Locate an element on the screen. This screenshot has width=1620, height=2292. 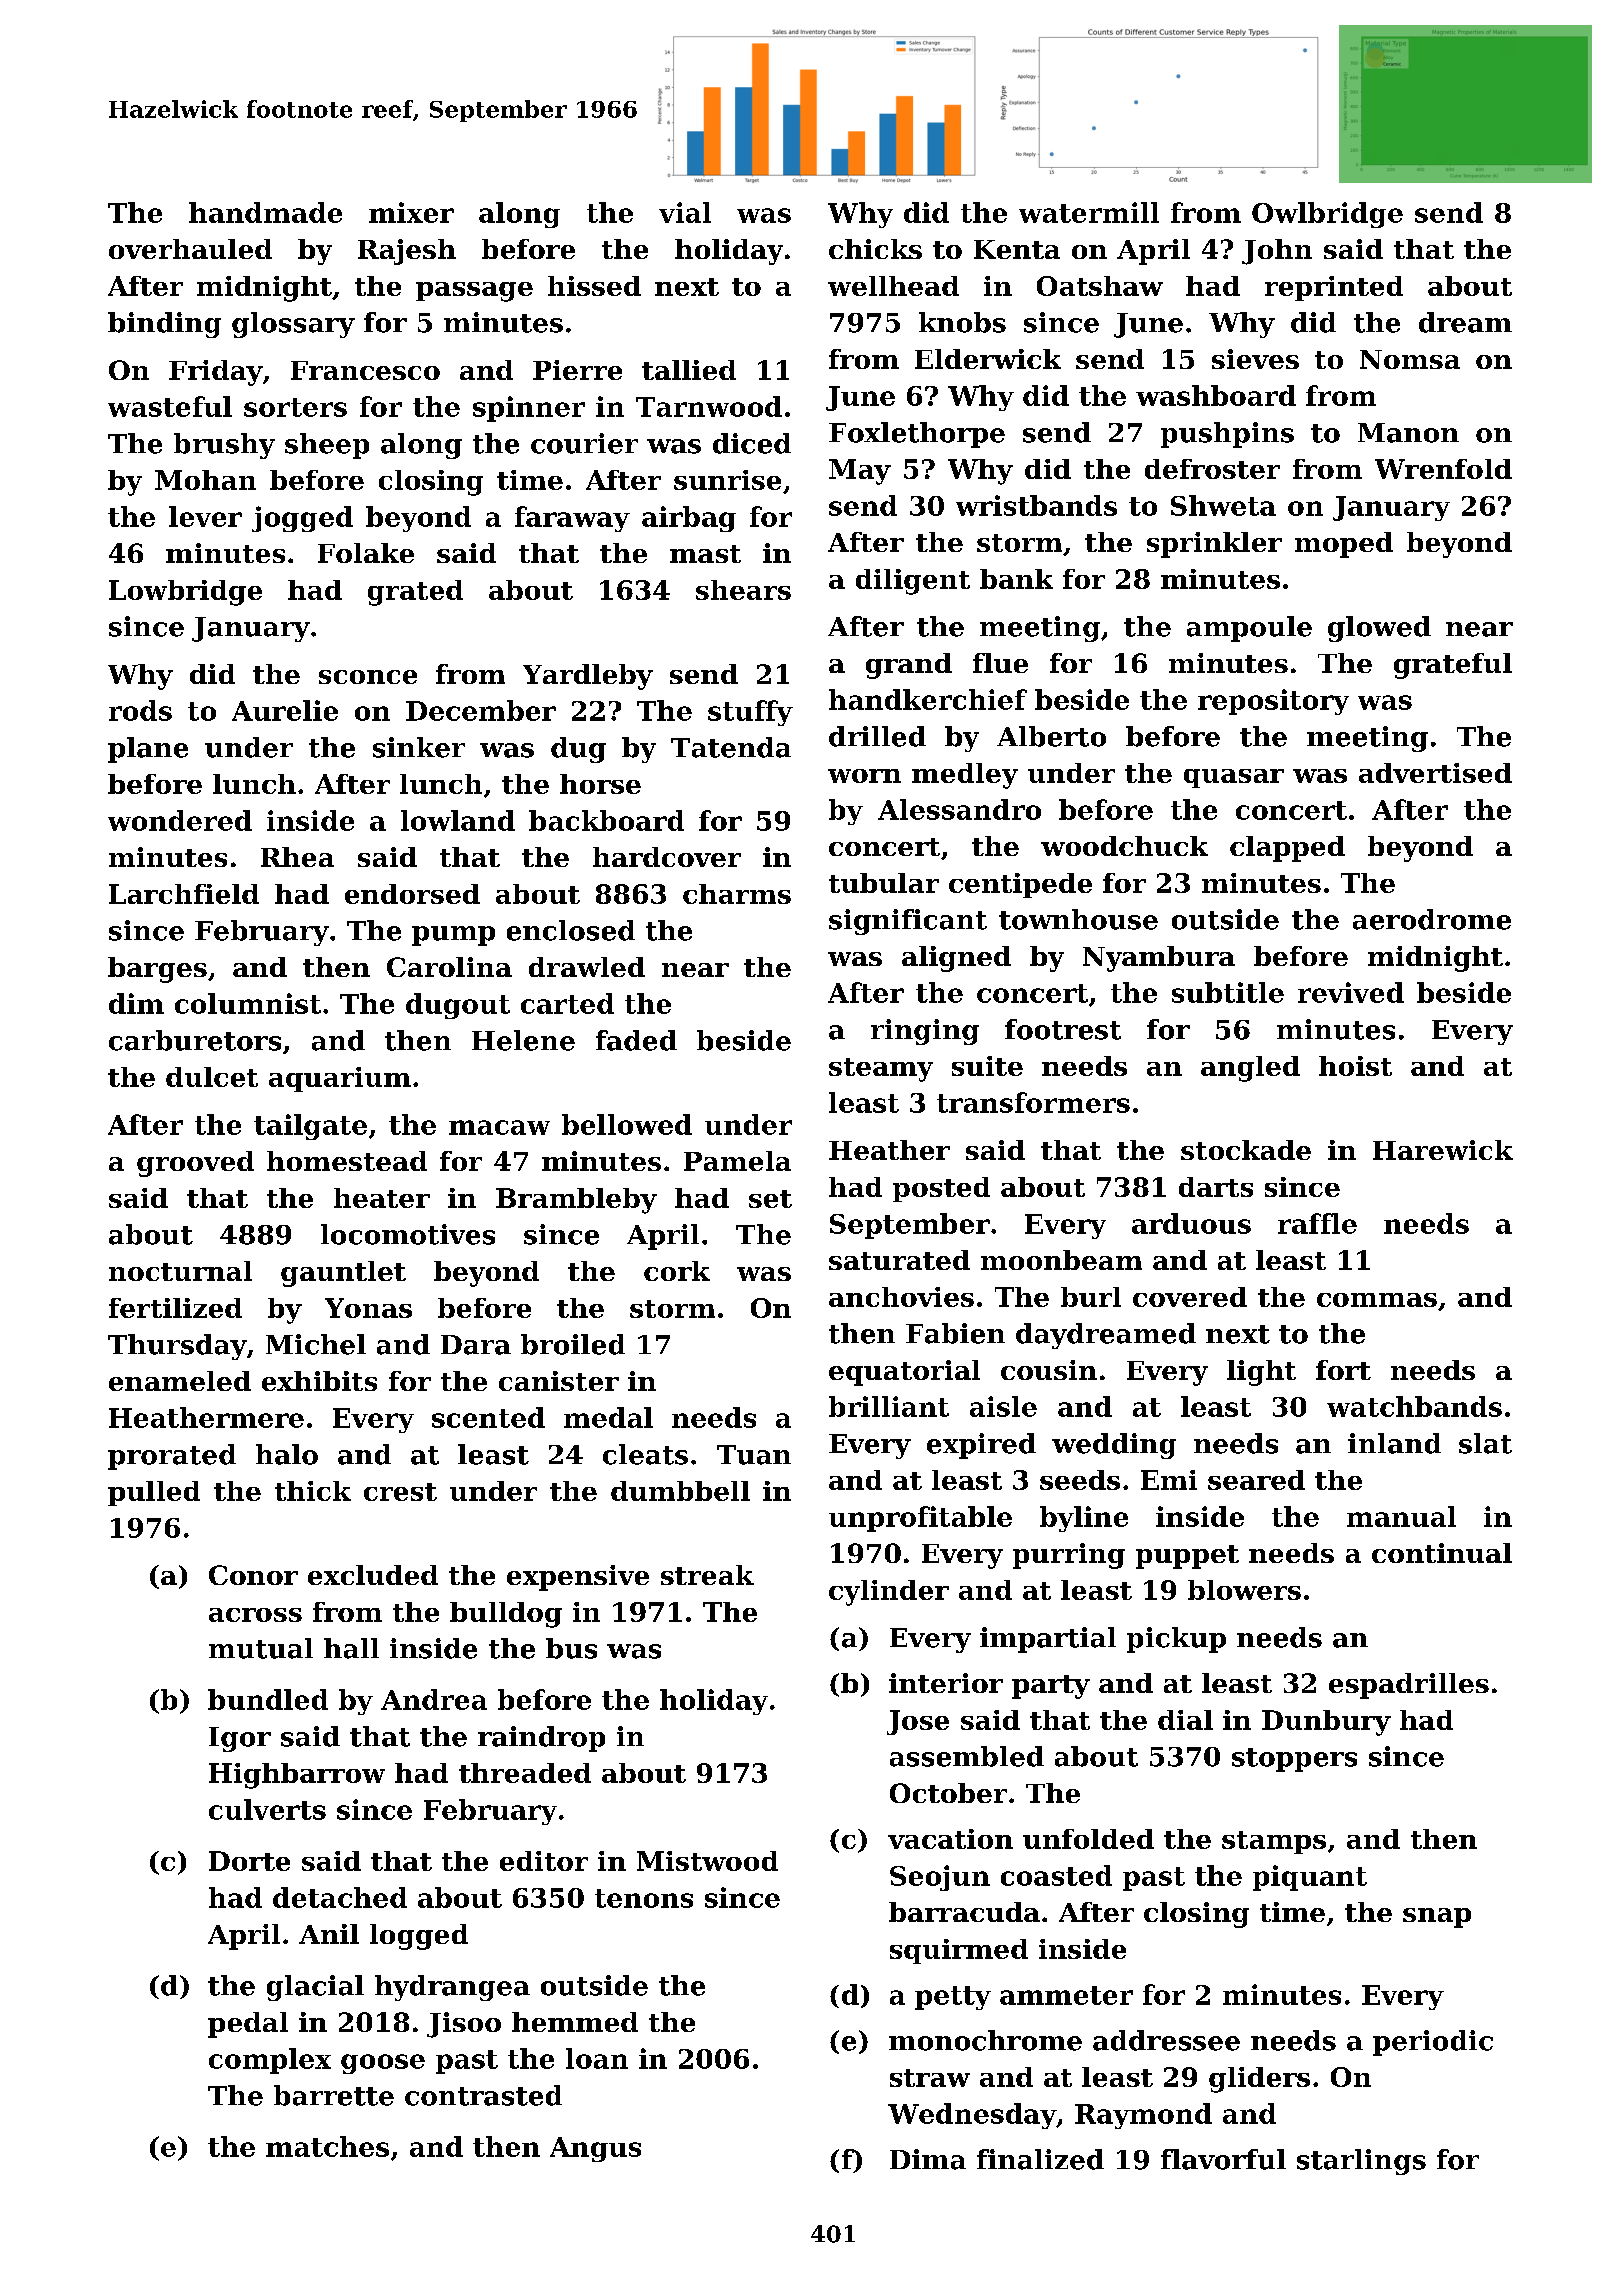
vial is located at coordinates (685, 212).
